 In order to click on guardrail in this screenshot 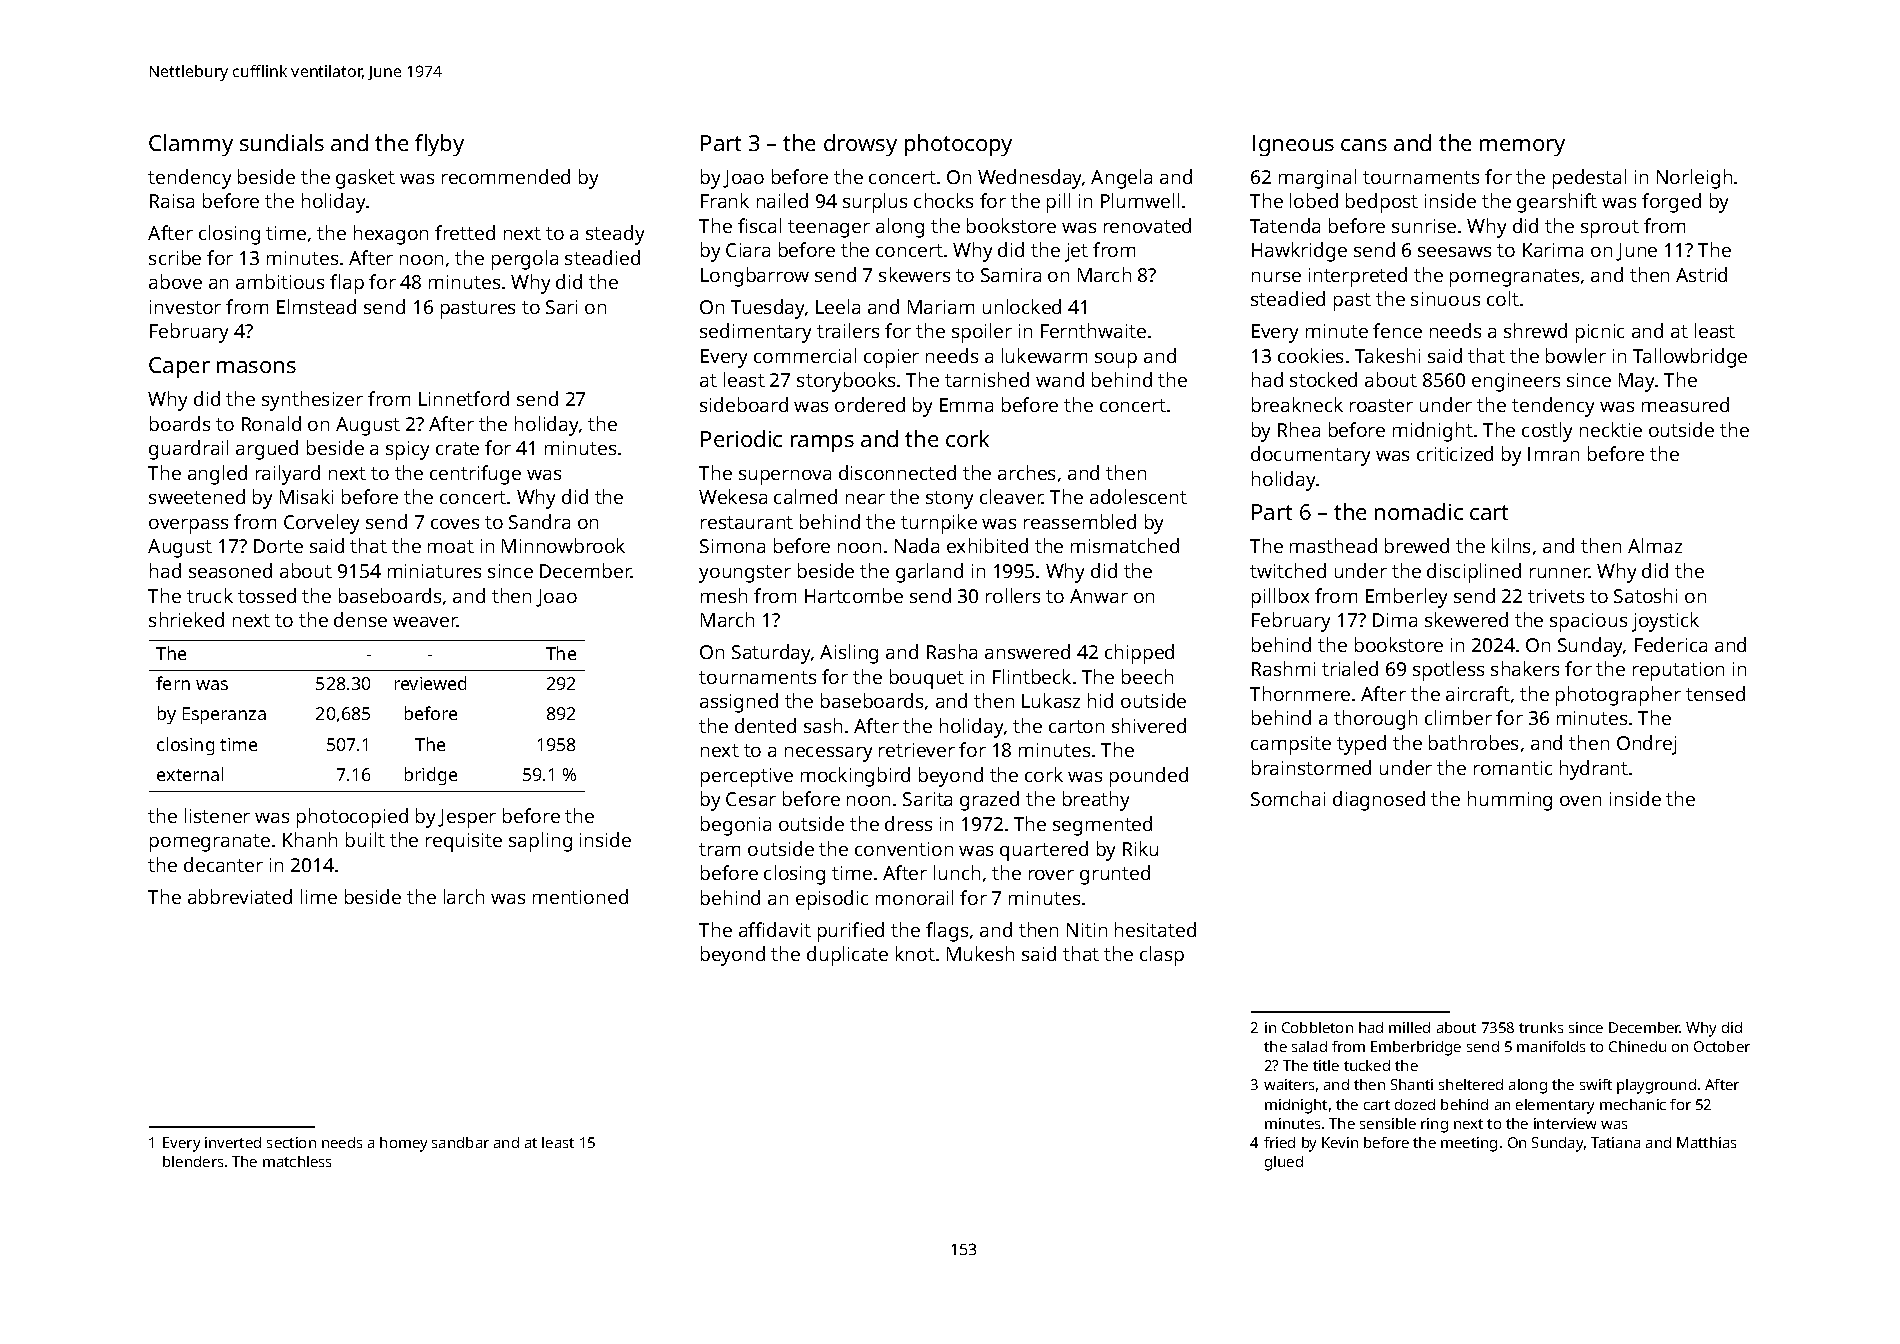, I will do `click(188, 450)`.
